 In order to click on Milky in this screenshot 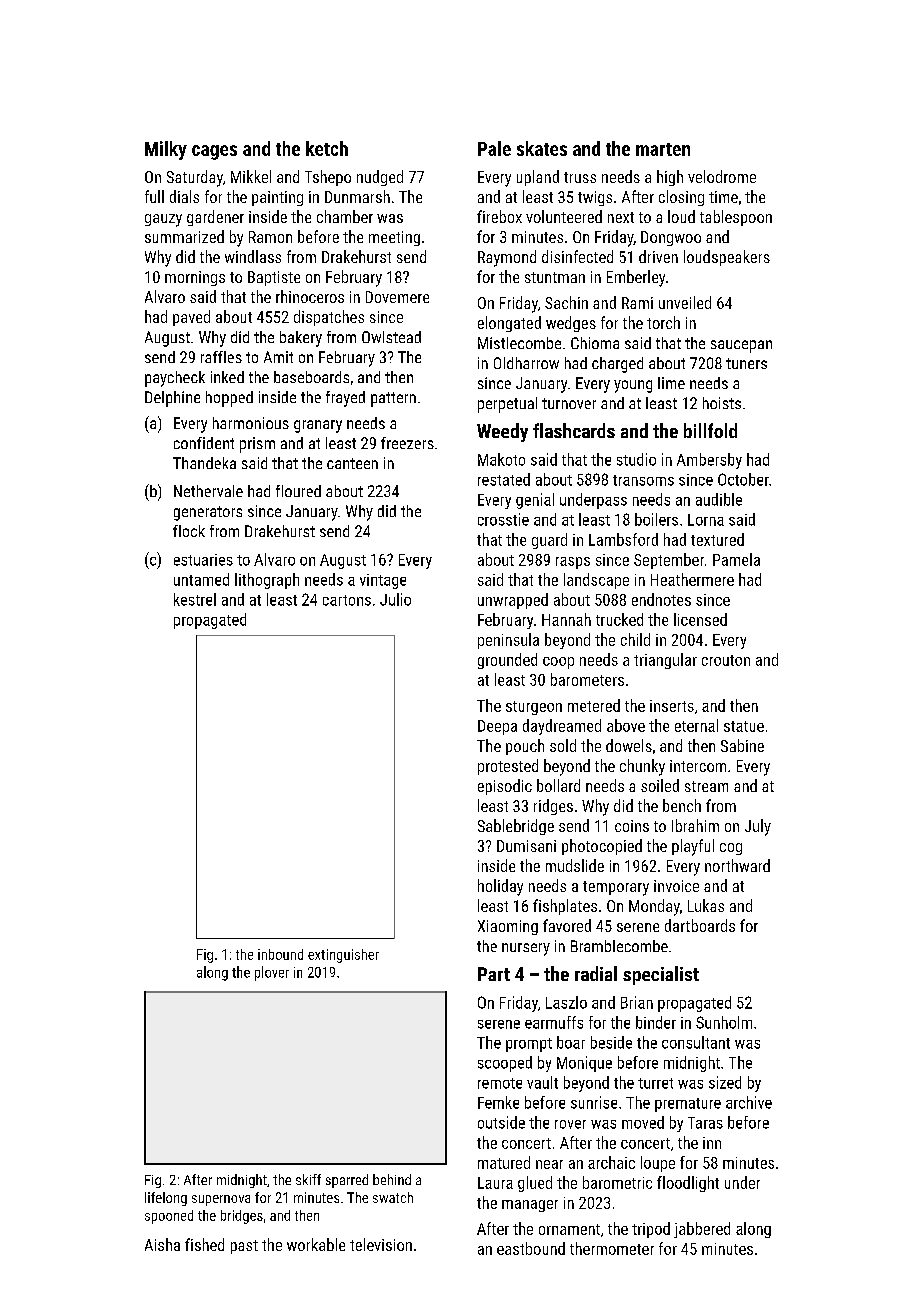, I will do `click(166, 150)`.
